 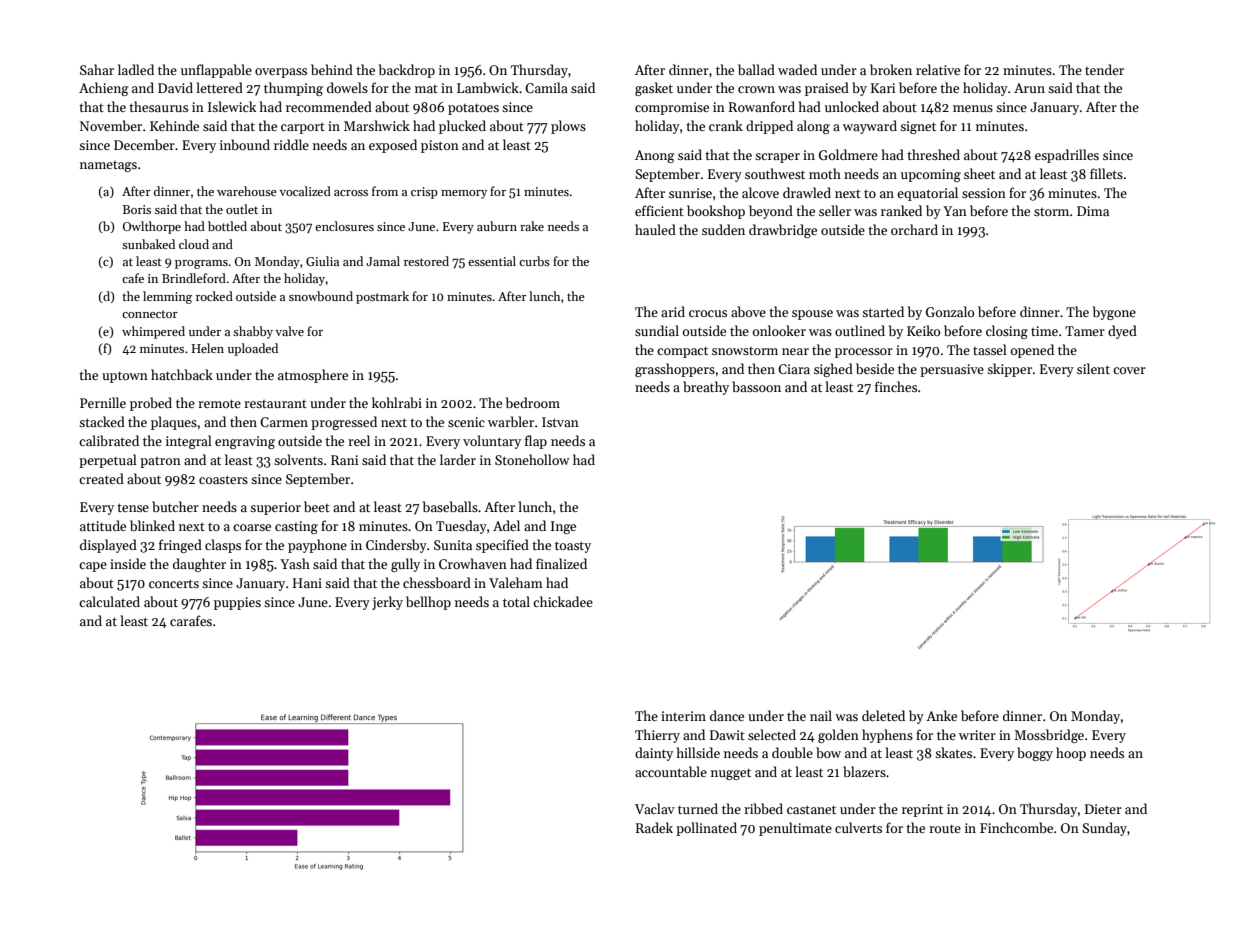 What do you see at coordinates (654, 827) in the page?
I see `Radek` at bounding box center [654, 827].
